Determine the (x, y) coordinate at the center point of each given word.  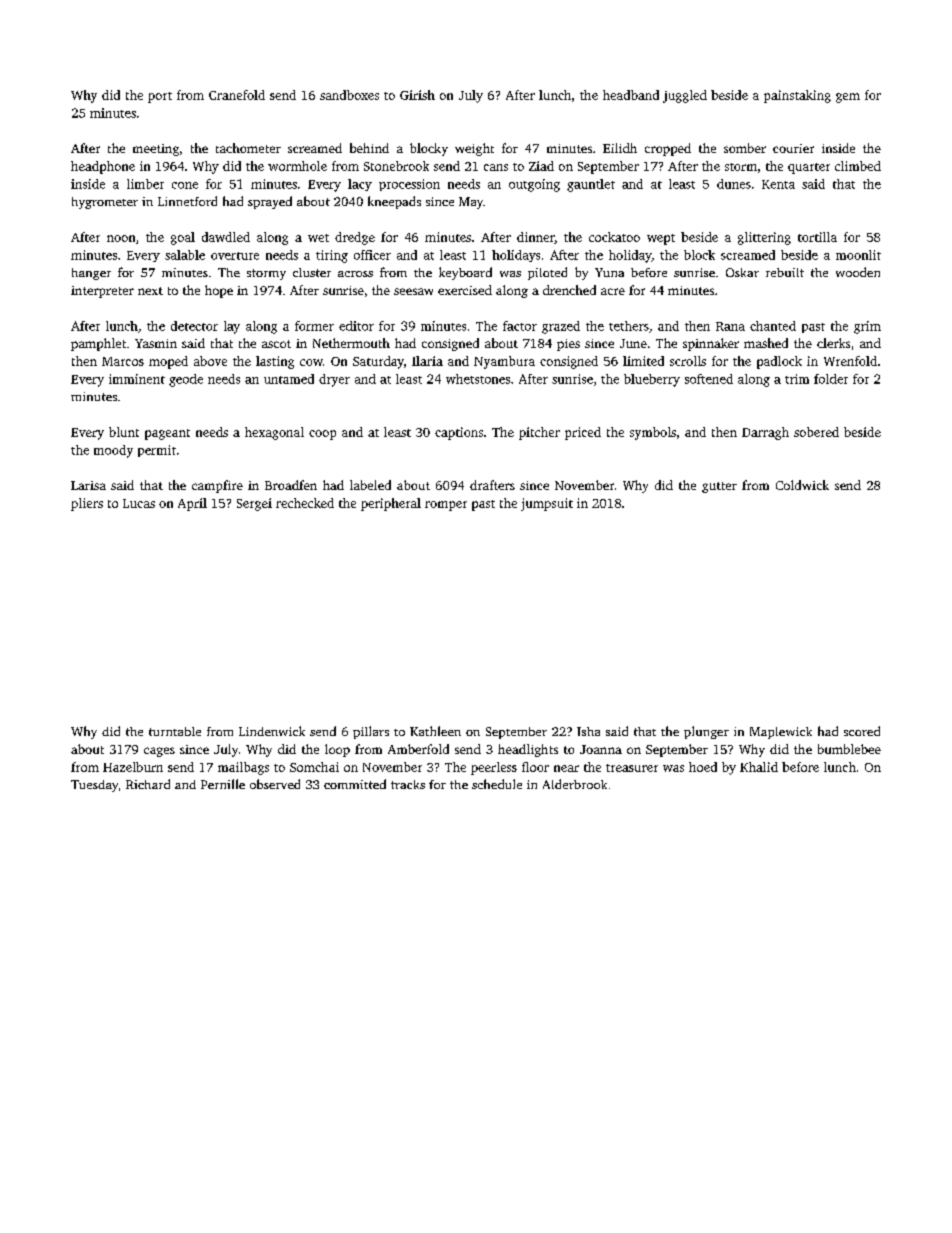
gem (848, 98)
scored (862, 731)
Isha (588, 731)
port (160, 97)
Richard (148, 784)
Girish (417, 95)
